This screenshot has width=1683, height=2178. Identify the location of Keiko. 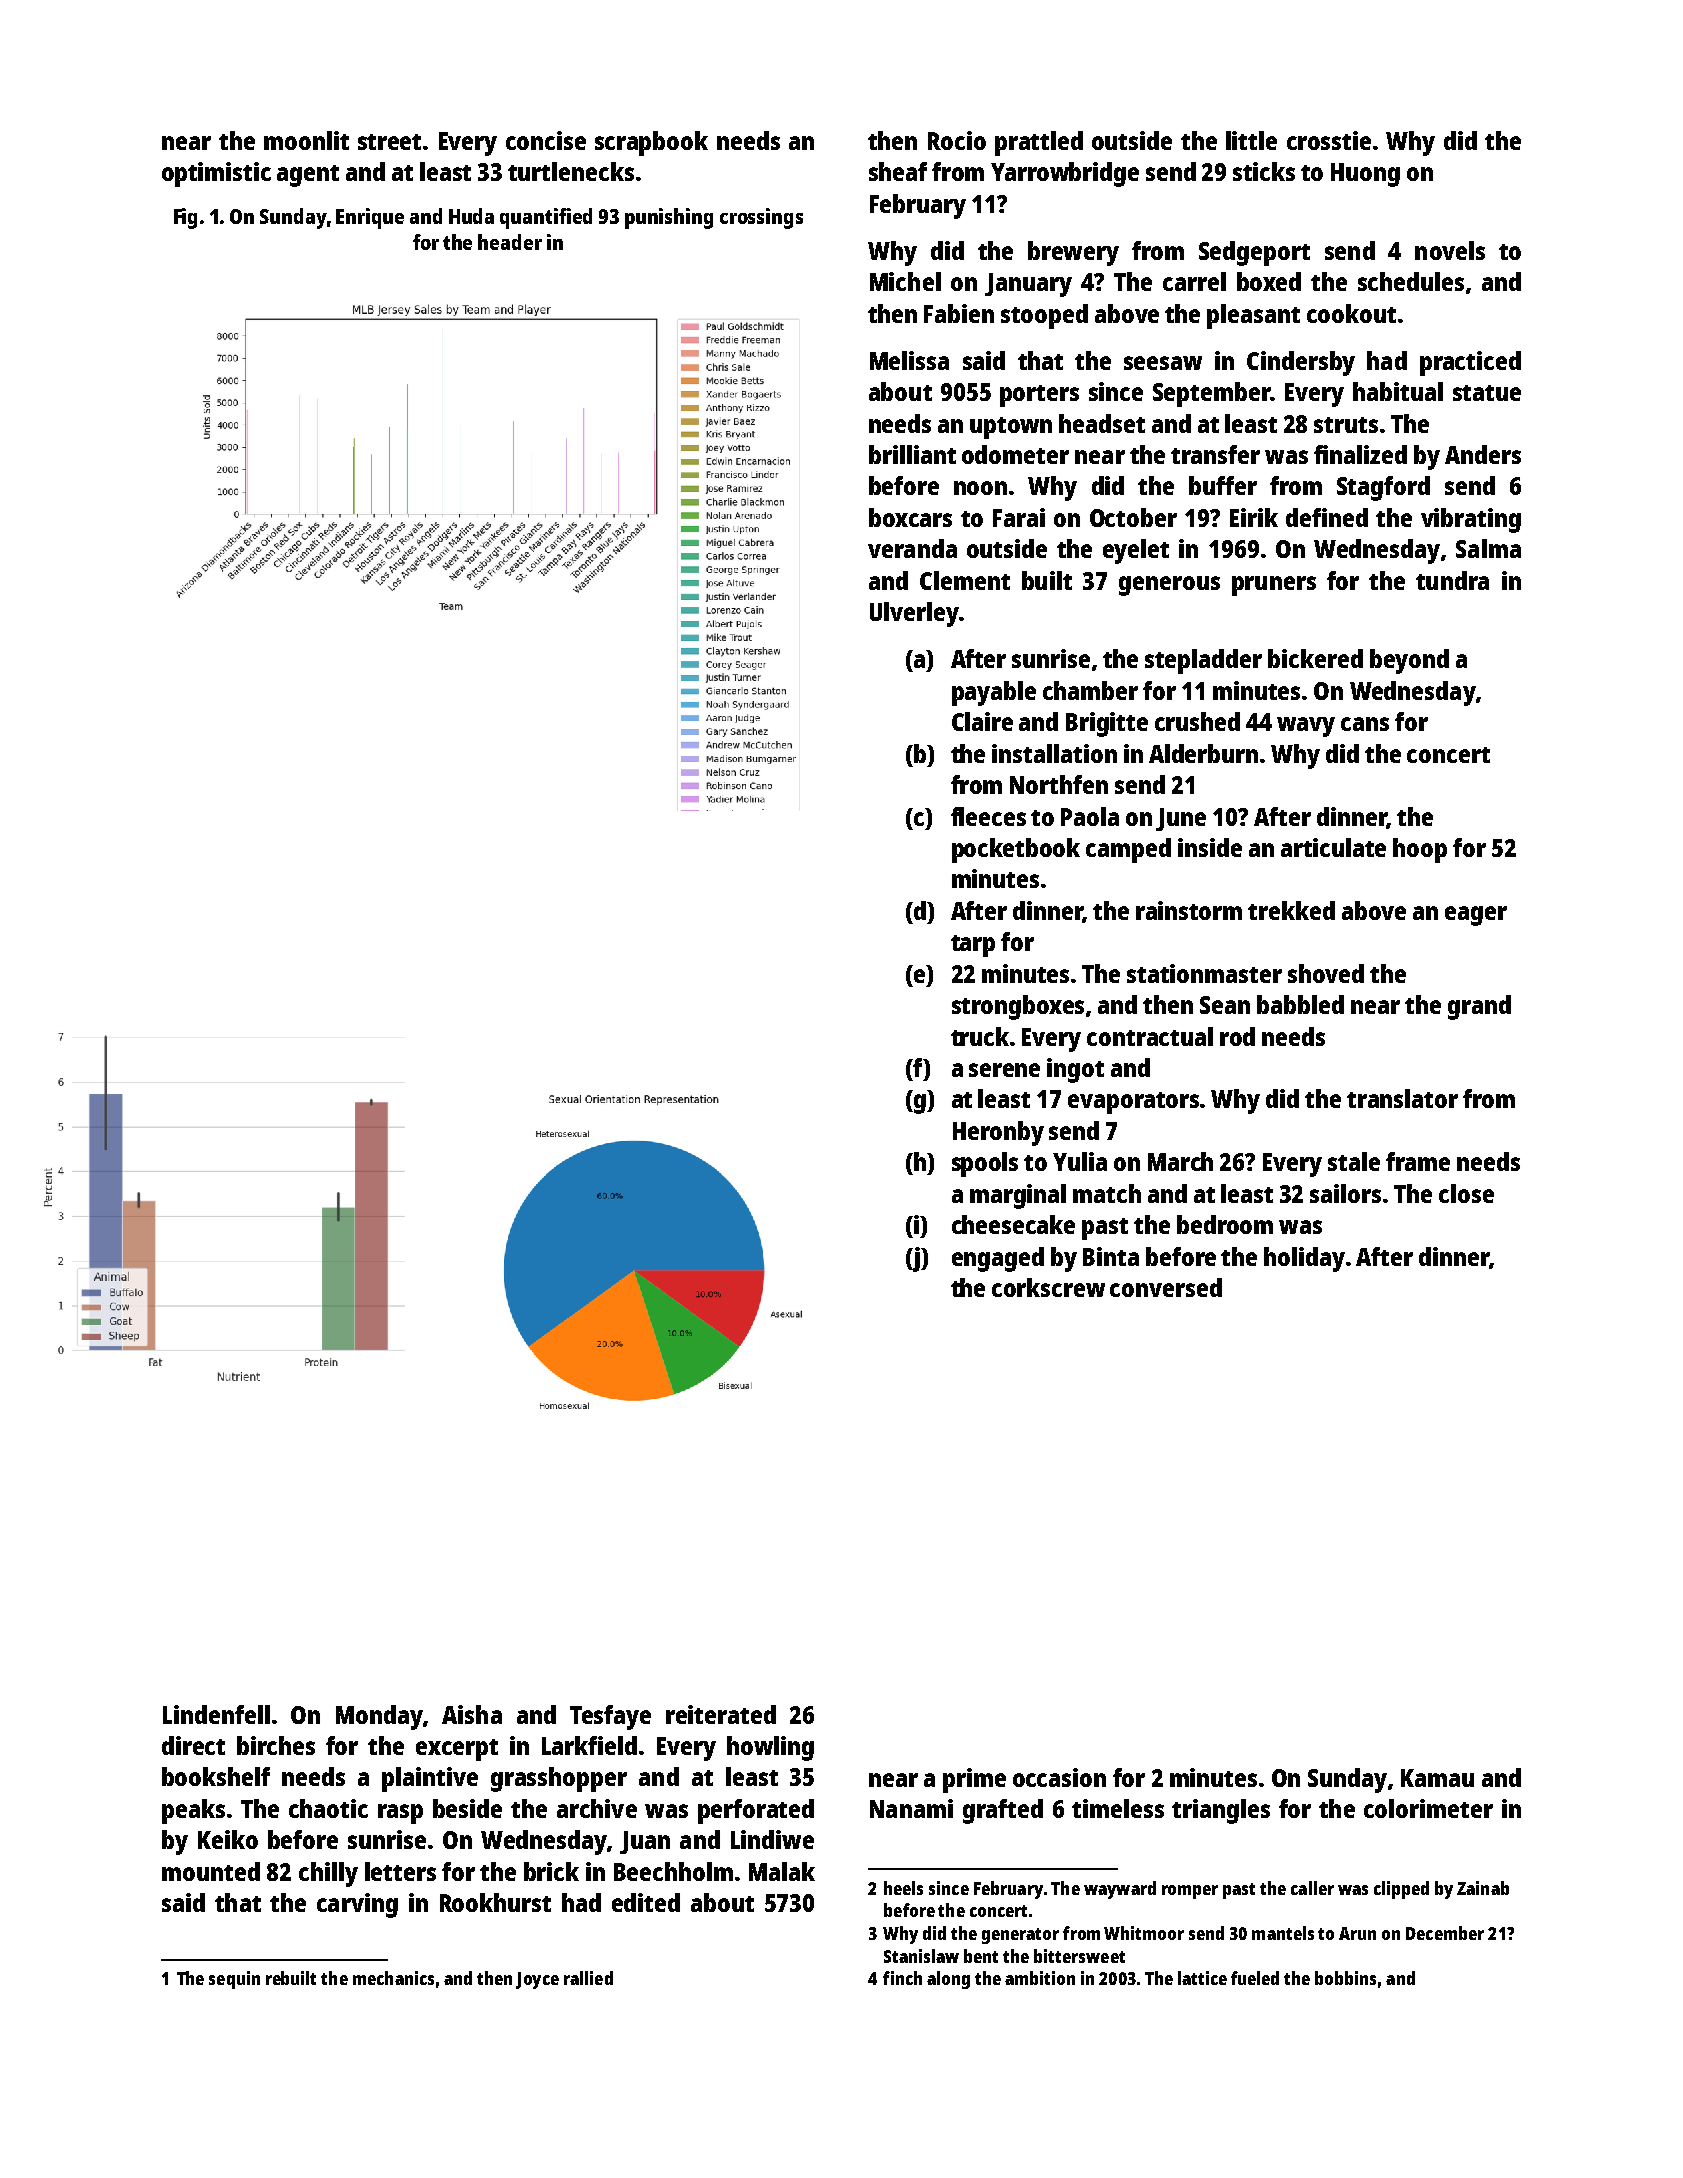
(228, 1839).
